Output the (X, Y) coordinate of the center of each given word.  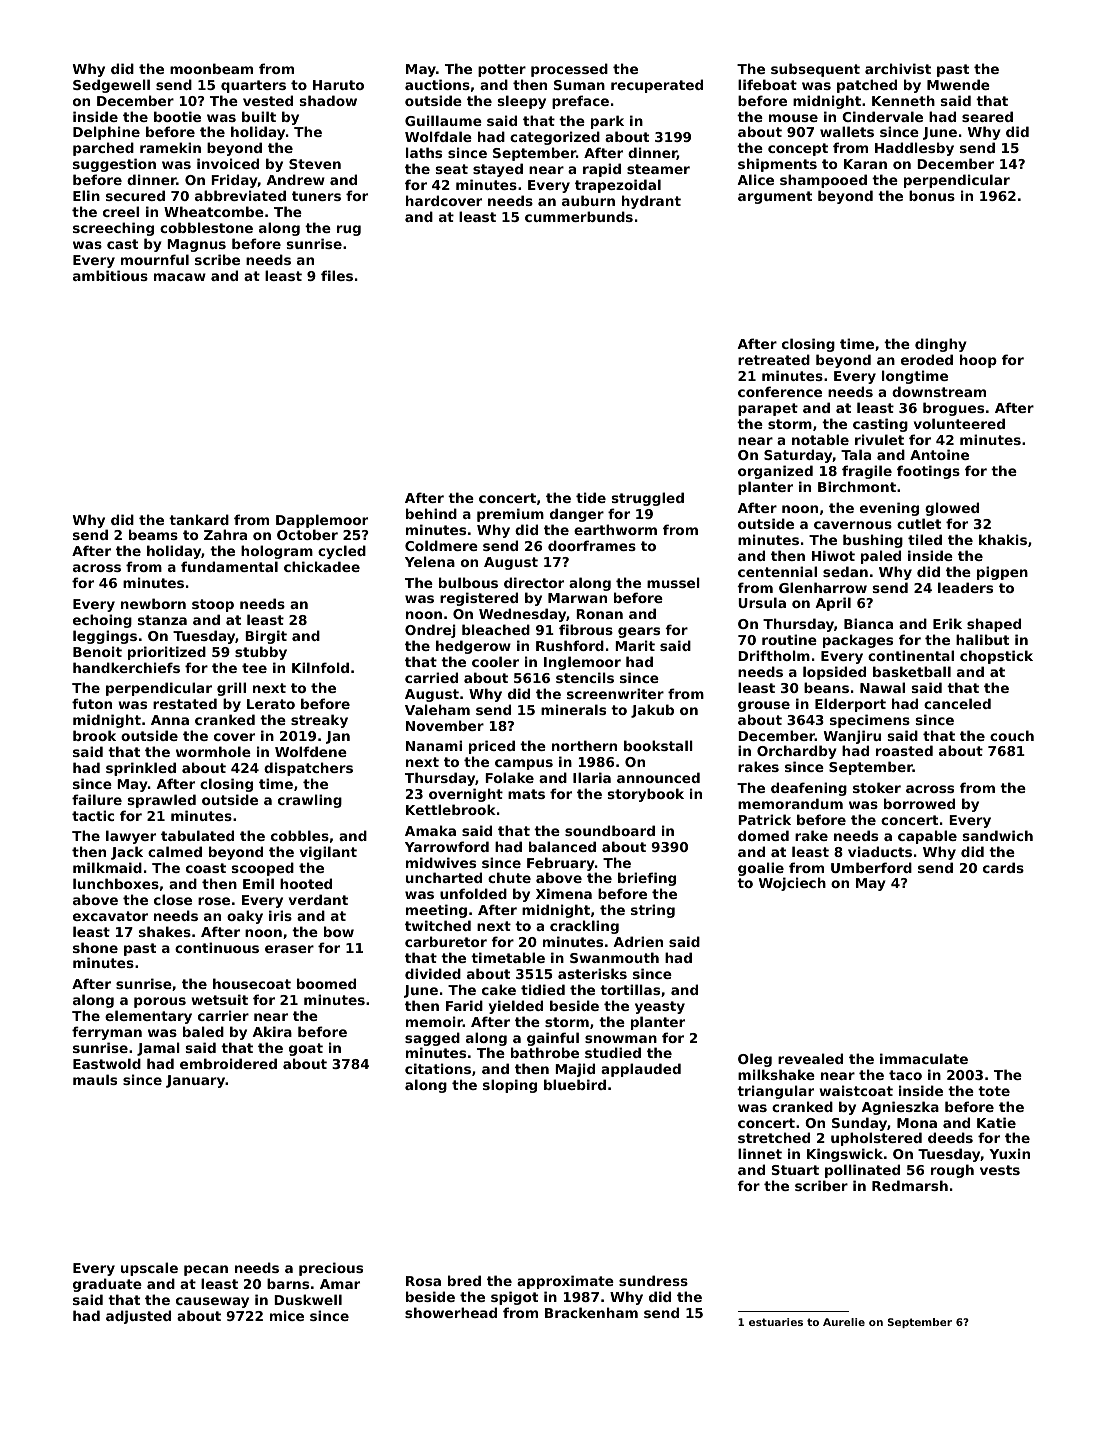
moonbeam (211, 68)
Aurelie (844, 1322)
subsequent (815, 70)
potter (502, 70)
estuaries (776, 1322)
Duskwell (308, 1299)
